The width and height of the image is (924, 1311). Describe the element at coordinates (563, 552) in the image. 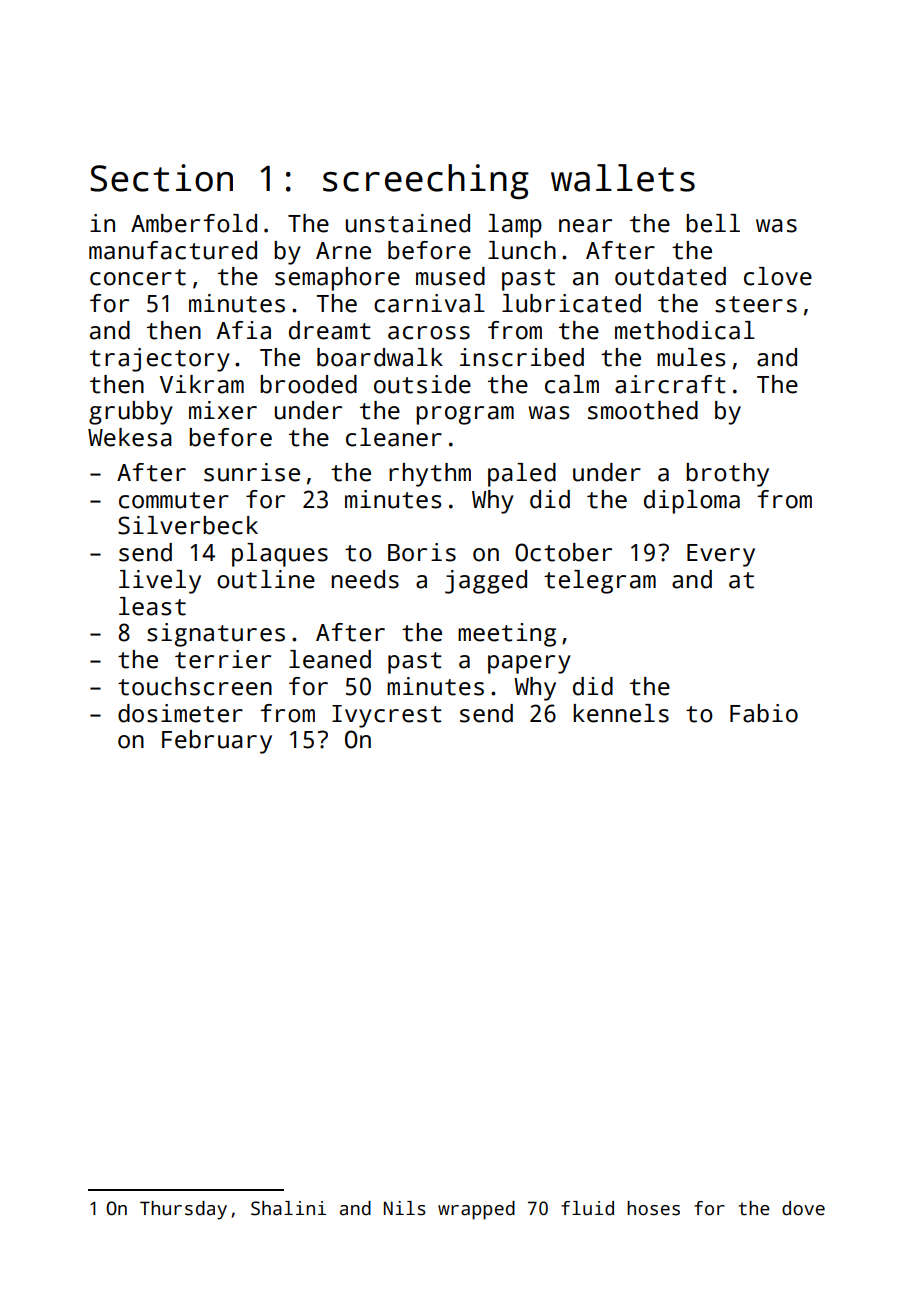

I see `October` at that location.
